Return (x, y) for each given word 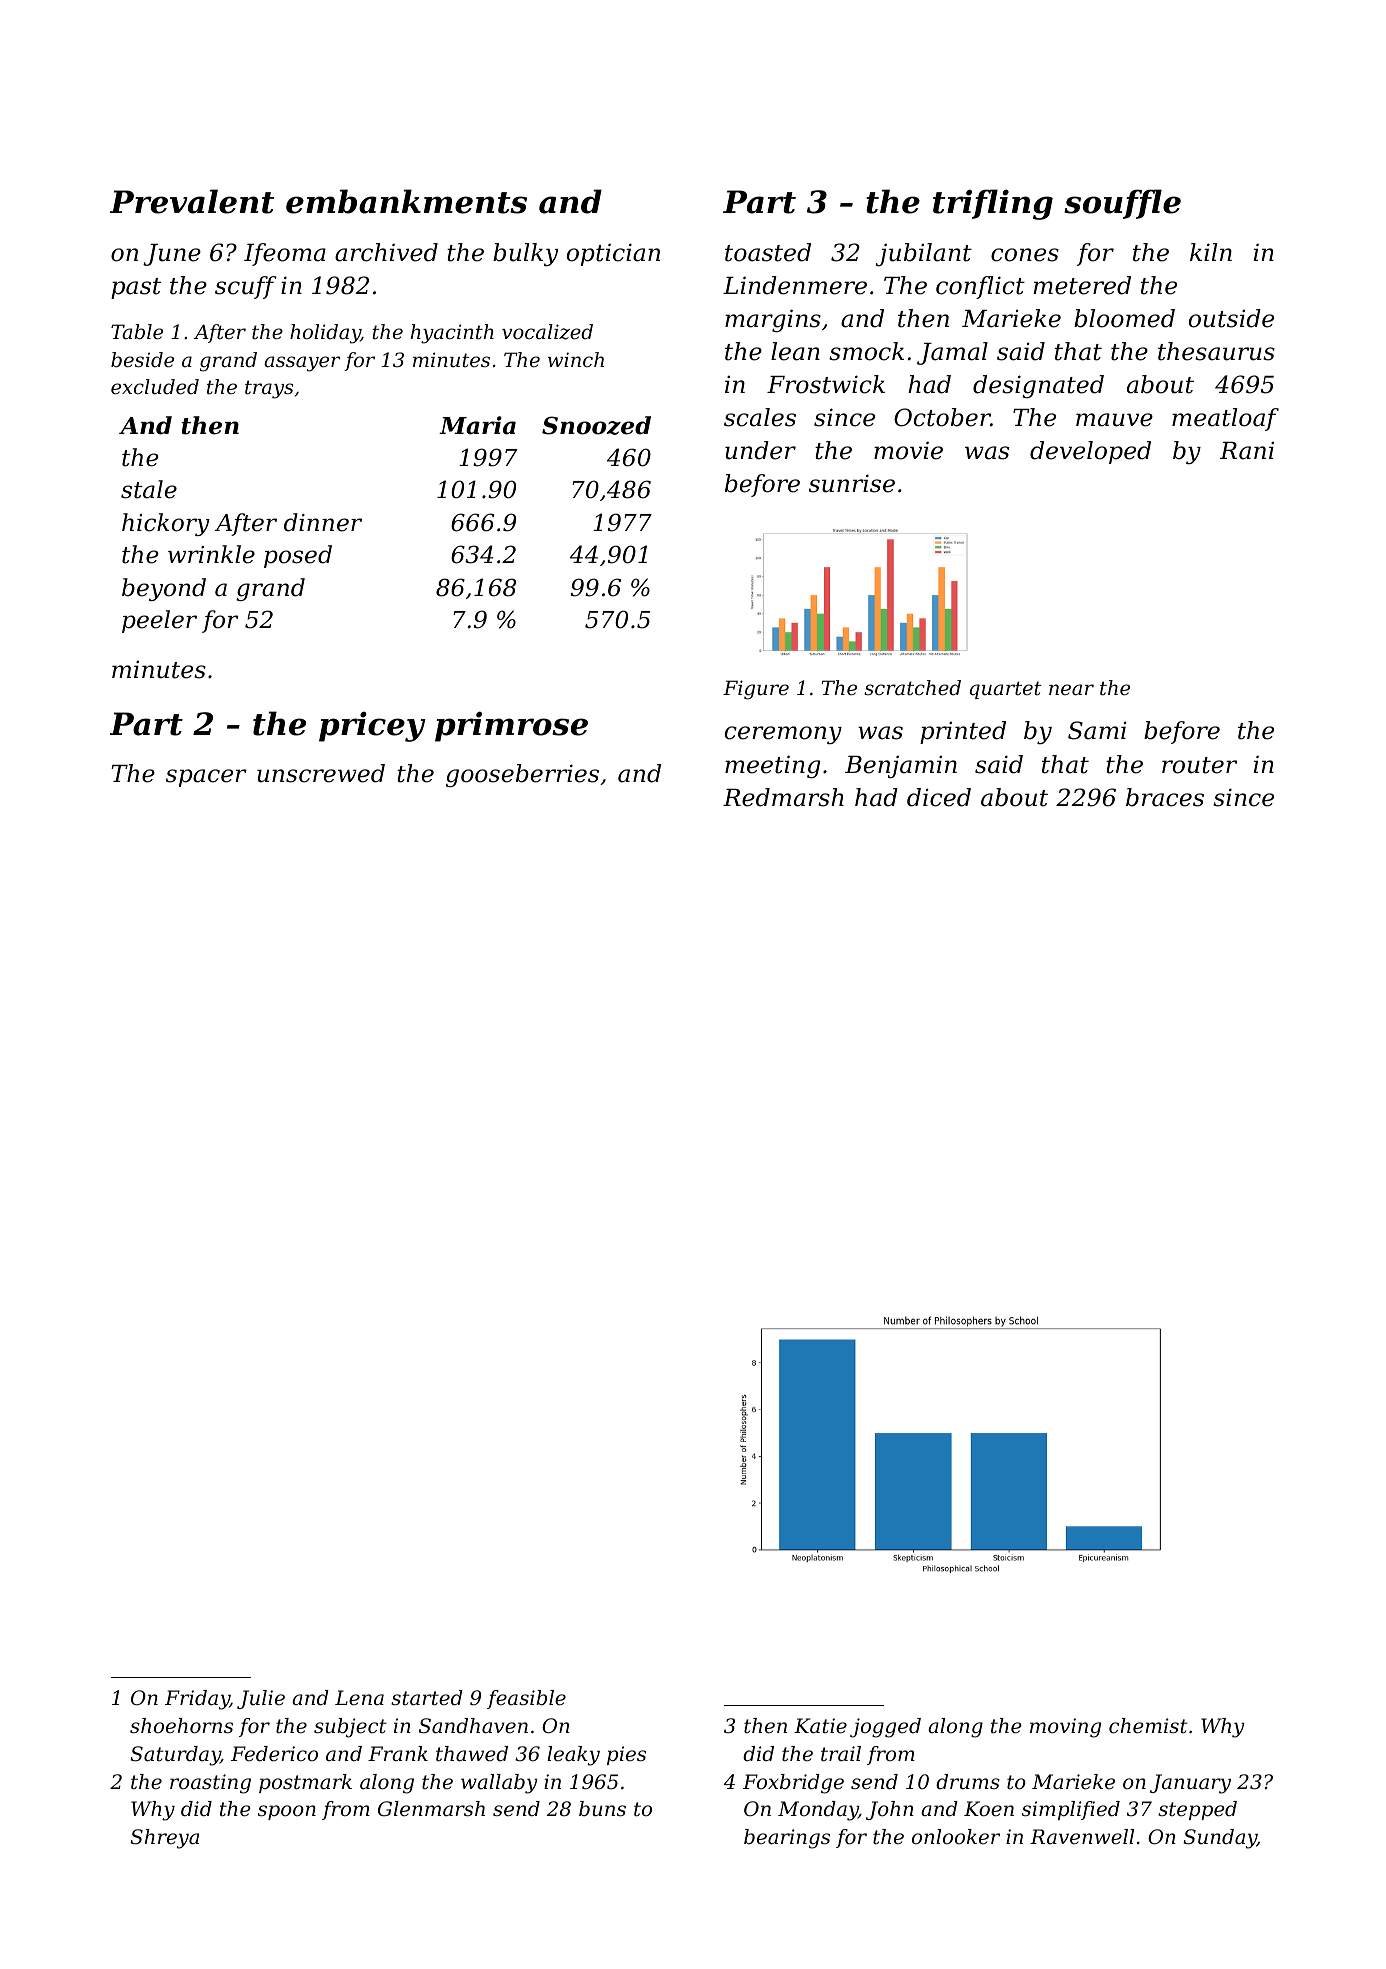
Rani (1247, 451)
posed (298, 556)
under (760, 450)
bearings (787, 1839)
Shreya (164, 1839)
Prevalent (192, 201)
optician (613, 254)
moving (1065, 1728)
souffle (1122, 204)
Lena (359, 1698)
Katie (820, 1726)
